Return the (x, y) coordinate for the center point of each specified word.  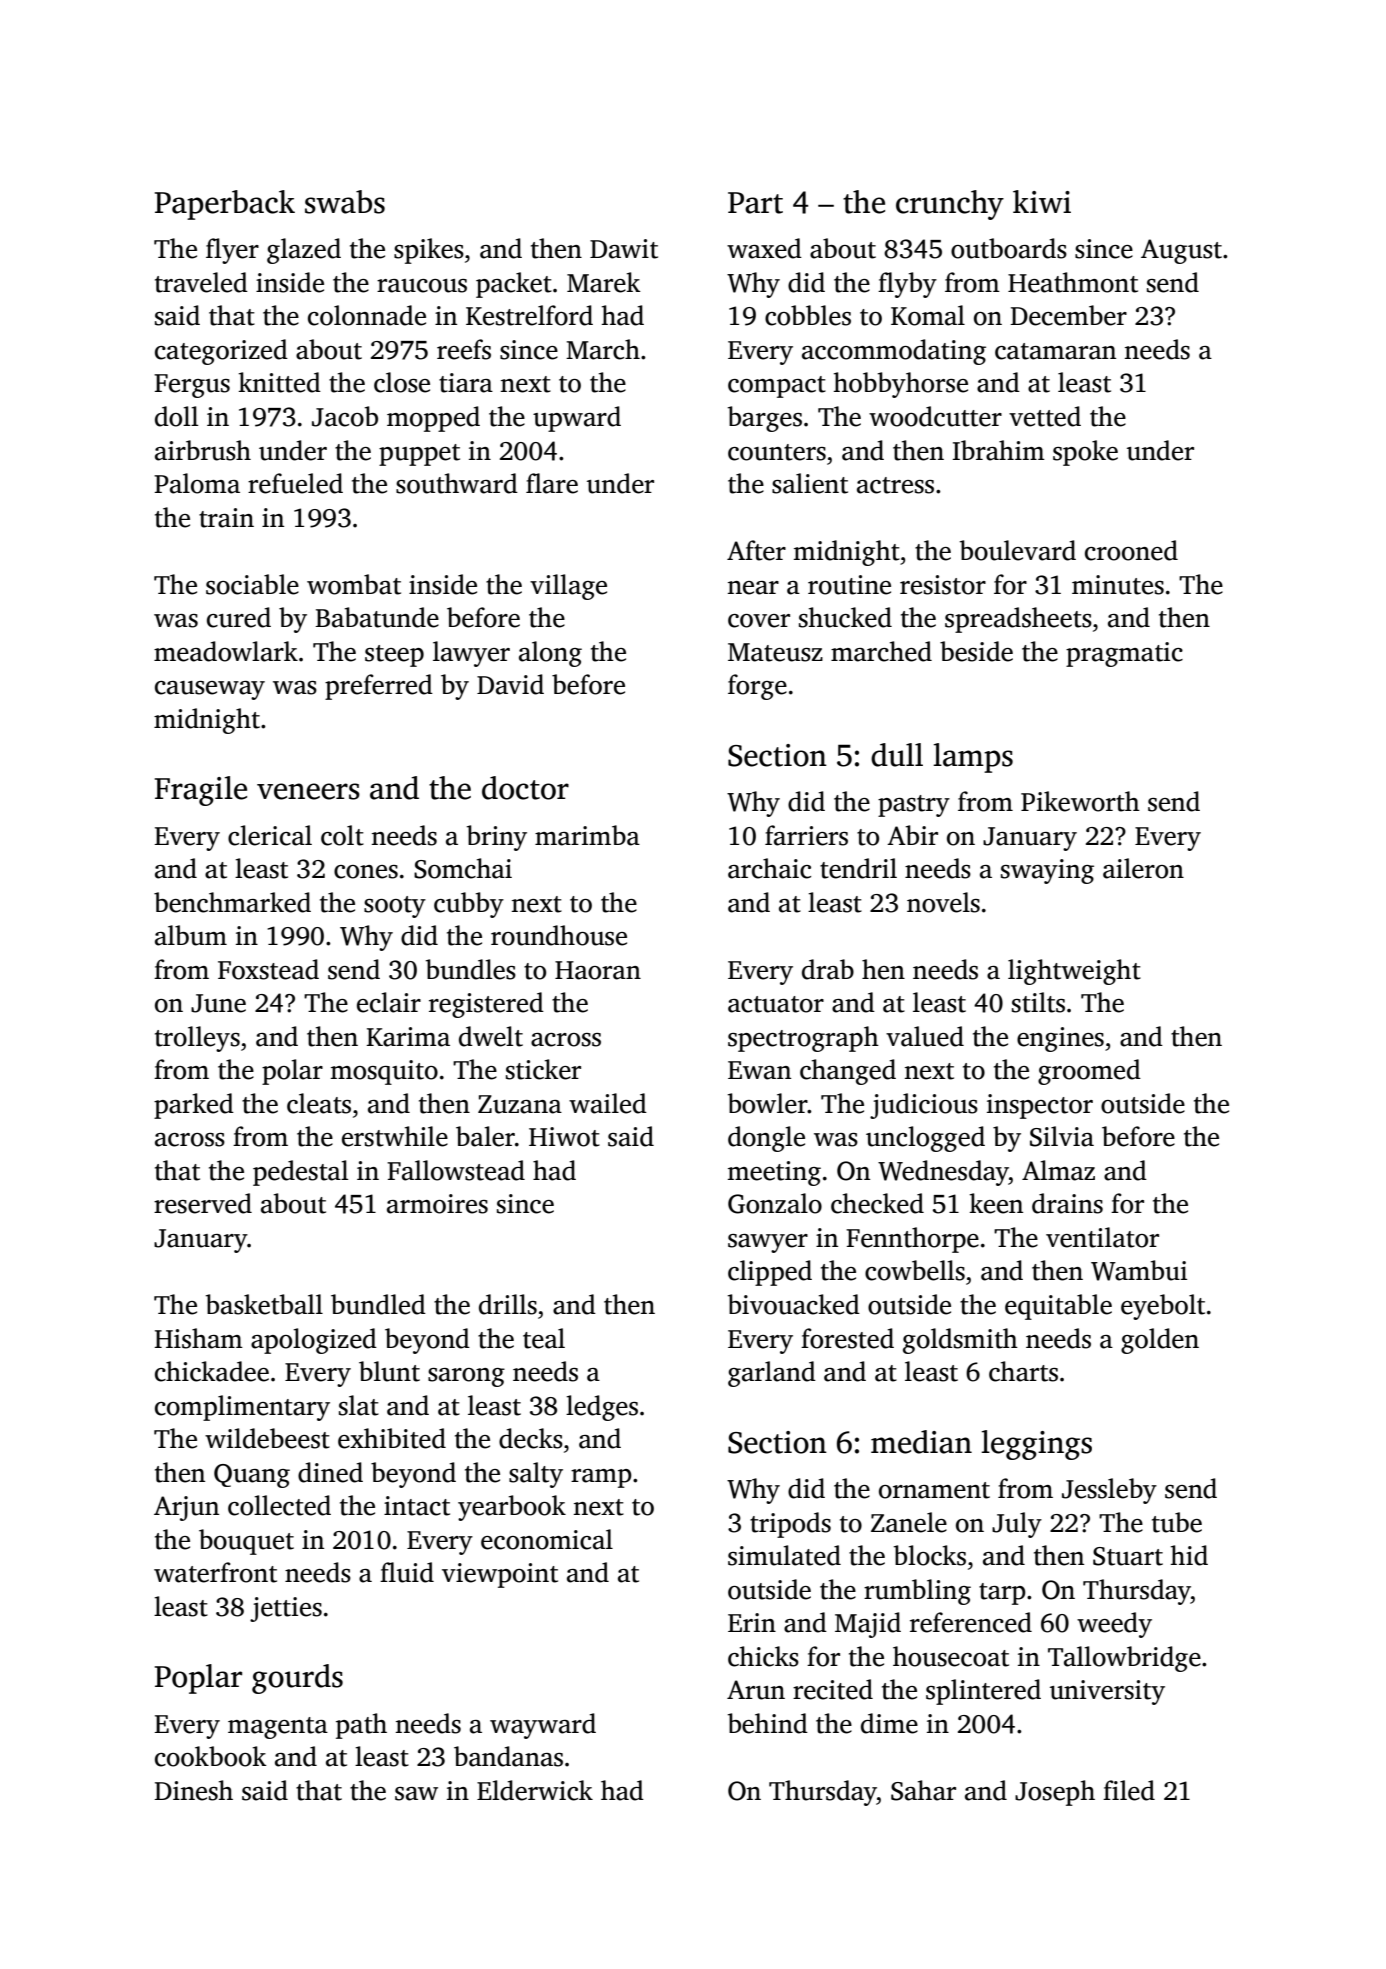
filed (1129, 1790)
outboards (1009, 248)
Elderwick (535, 1790)
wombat (354, 584)
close (402, 382)
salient (810, 483)
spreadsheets (1018, 620)
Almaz (1058, 1170)
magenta (278, 1728)
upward (577, 419)
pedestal (300, 1173)
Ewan (759, 1070)
